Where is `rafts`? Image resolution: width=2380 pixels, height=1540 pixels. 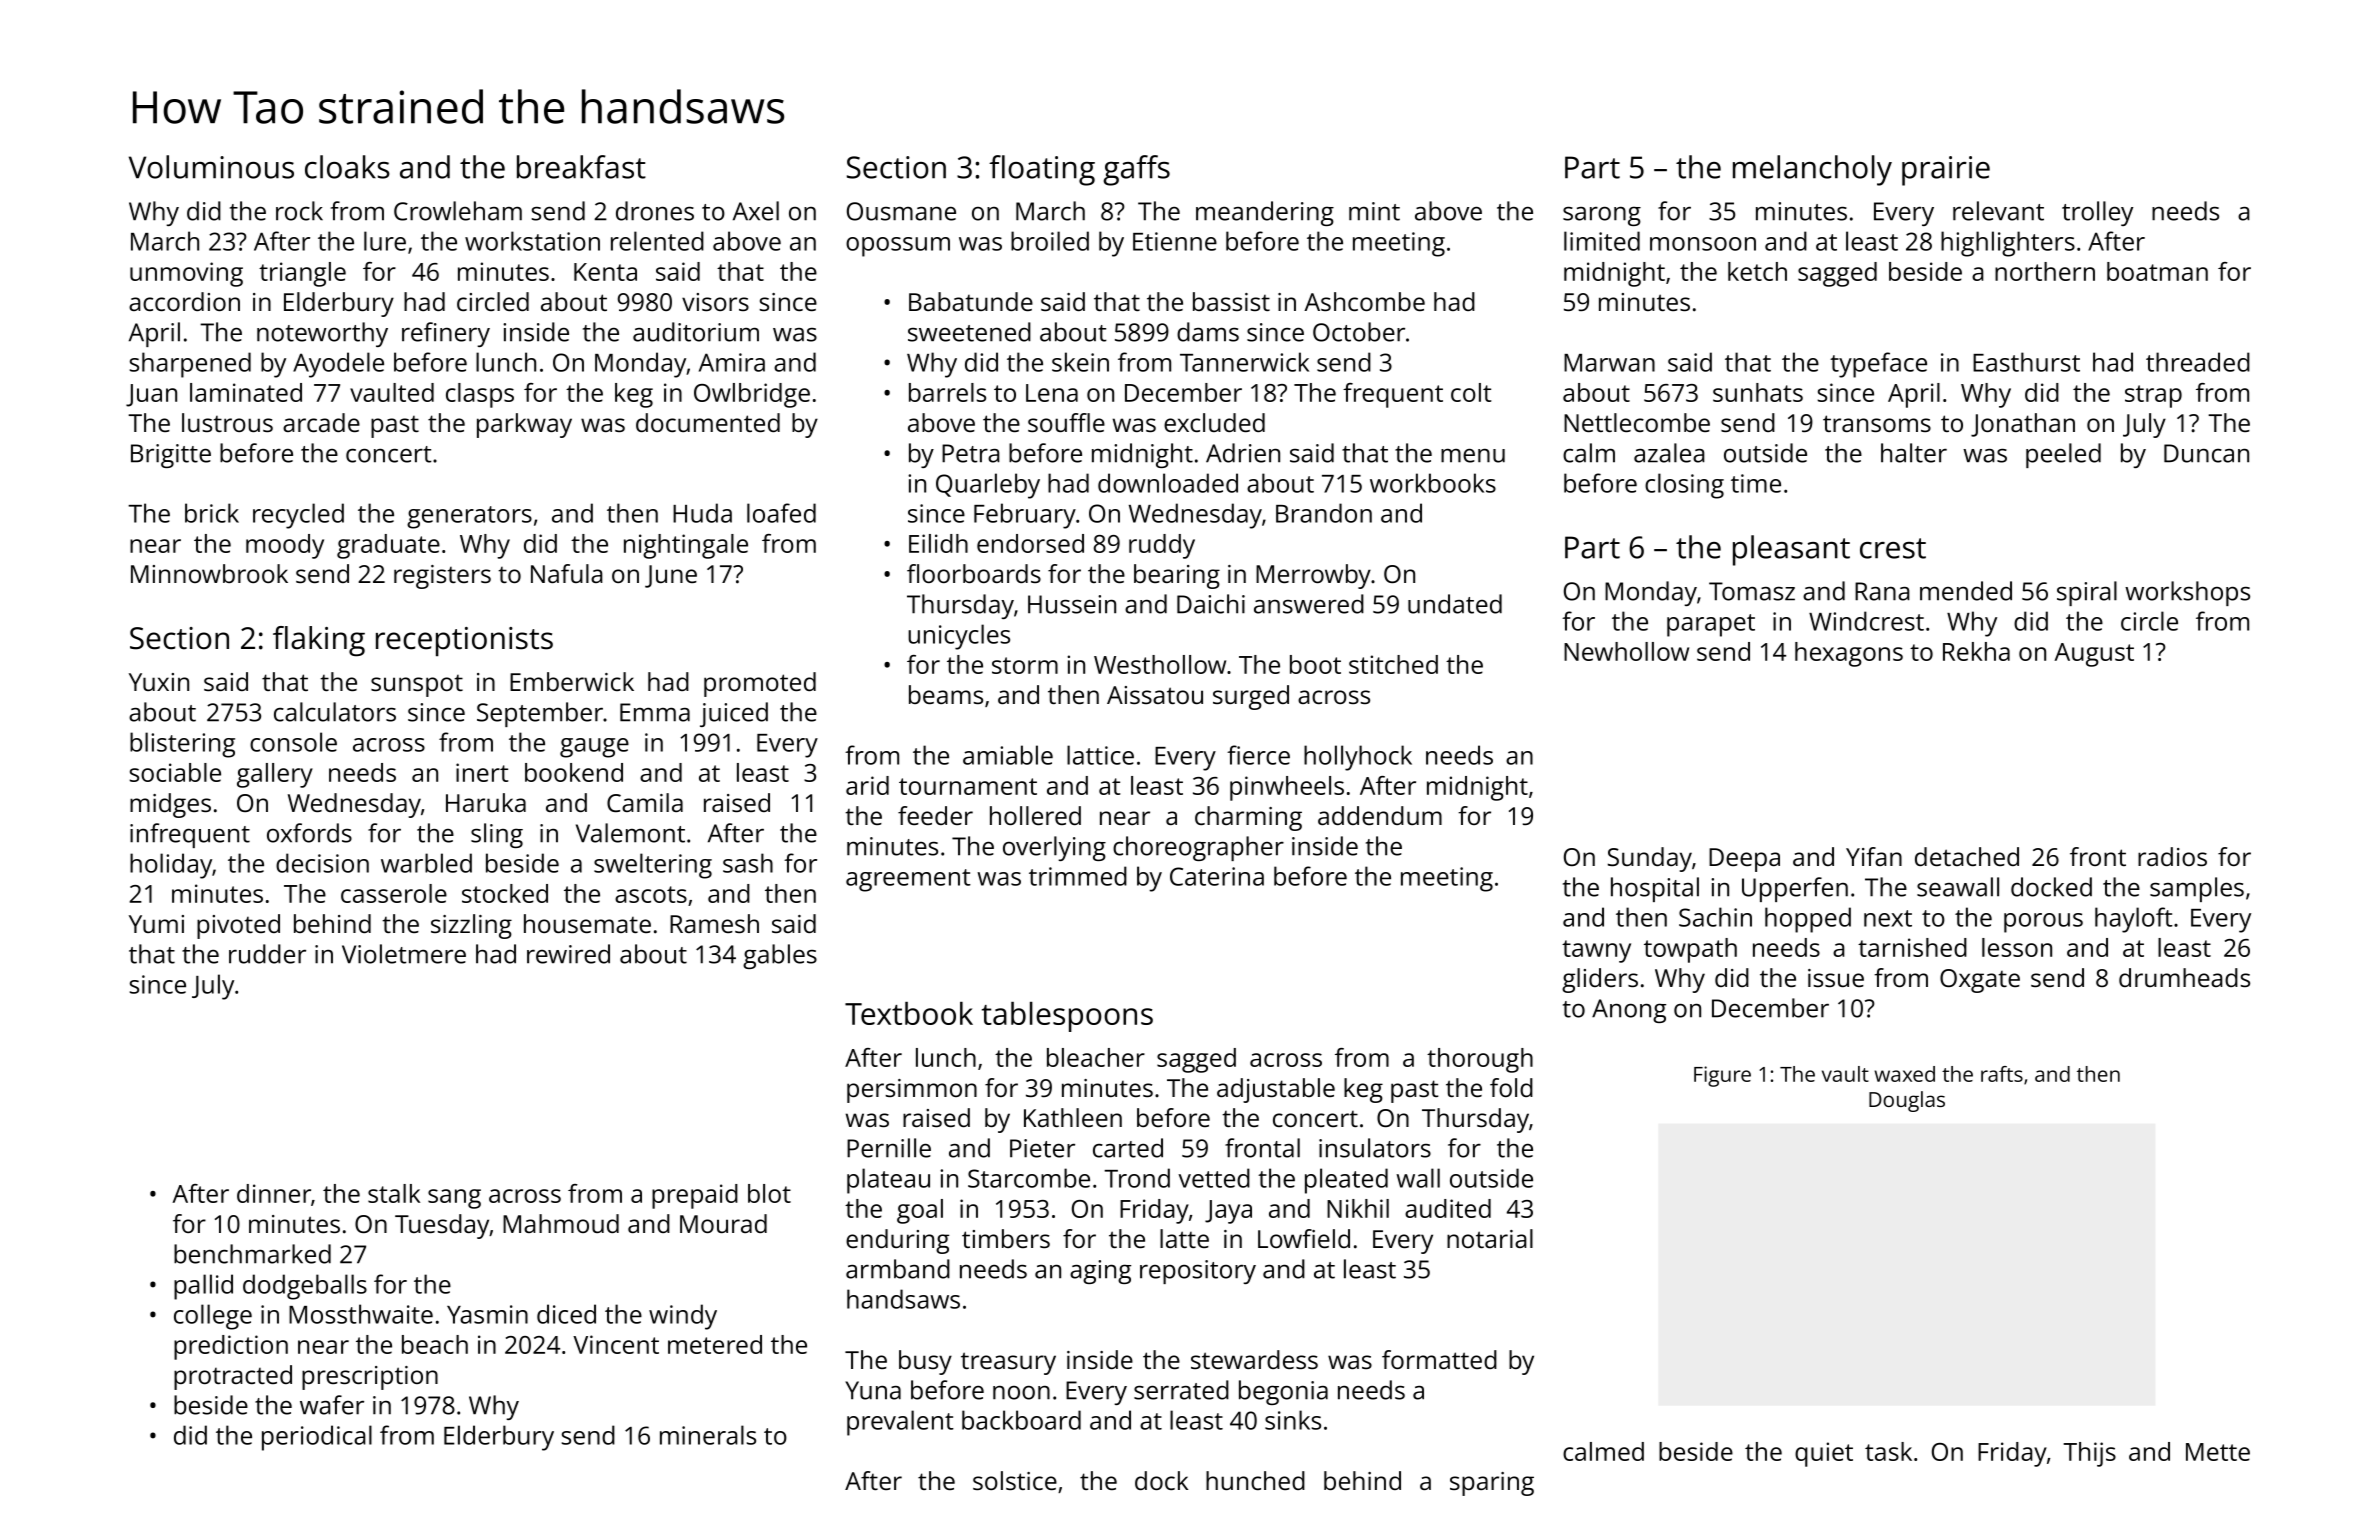 rafts is located at coordinates (2002, 1074).
